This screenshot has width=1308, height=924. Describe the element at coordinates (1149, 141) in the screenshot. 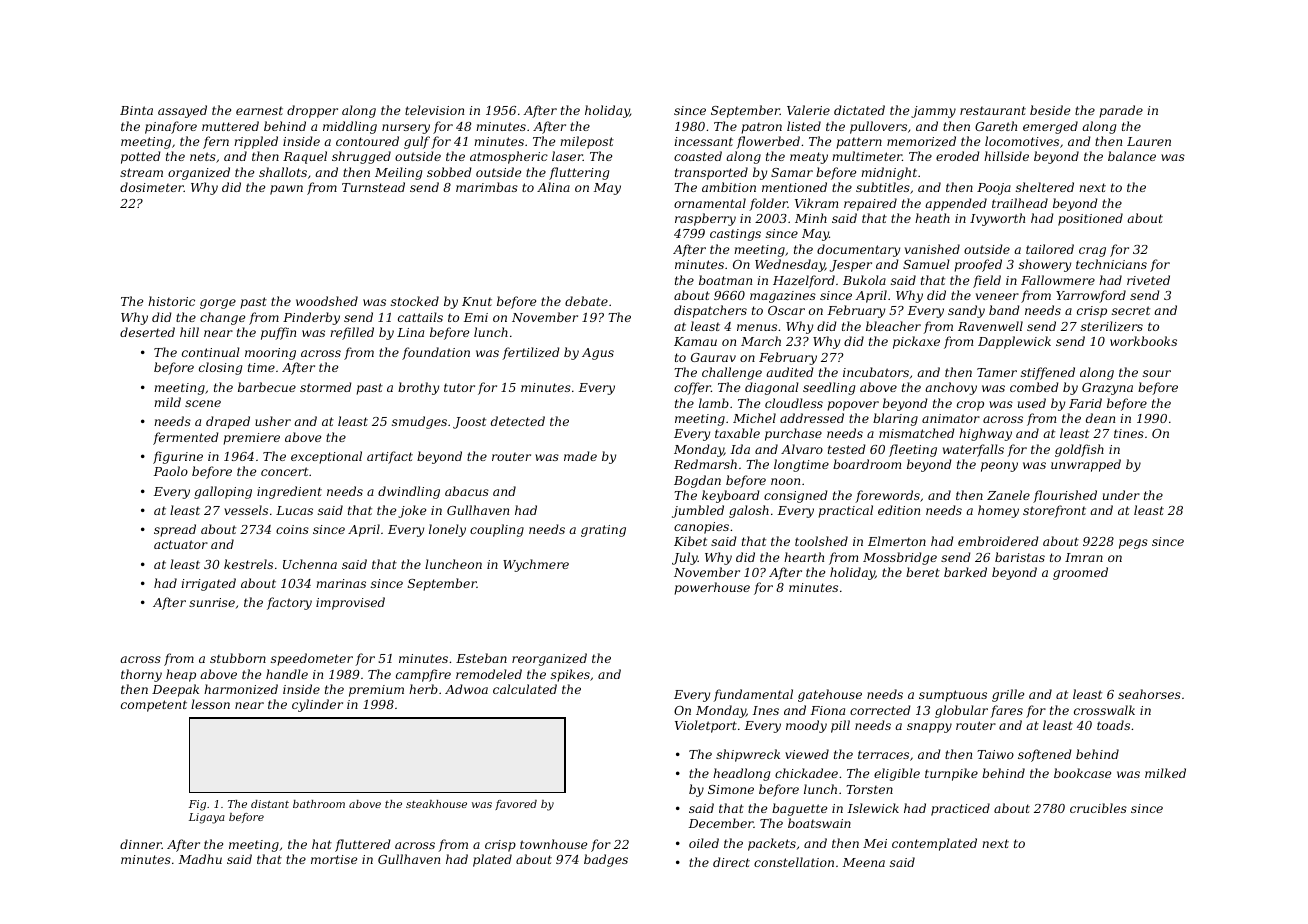

I see `Lauren` at that location.
